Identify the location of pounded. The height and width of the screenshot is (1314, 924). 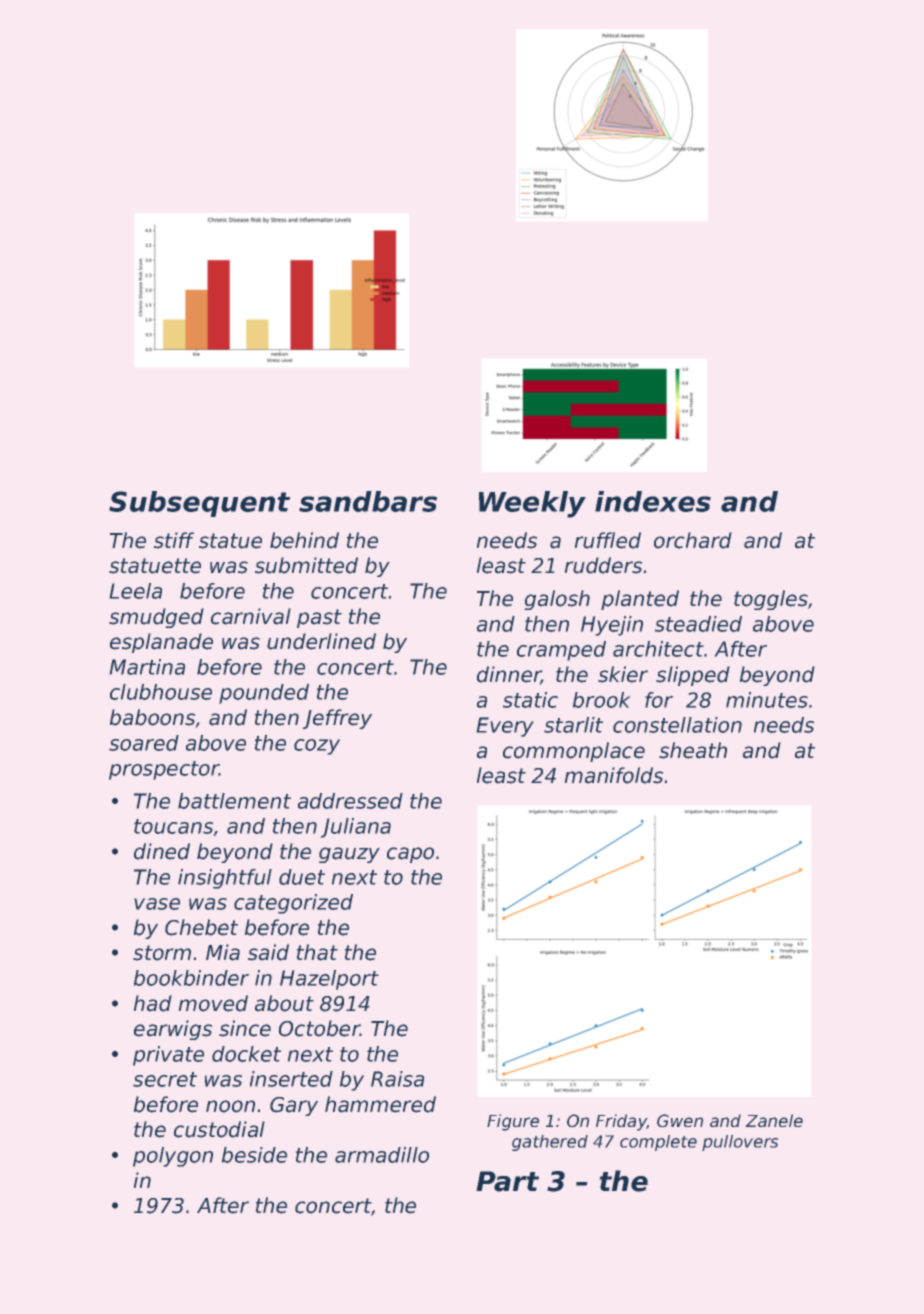
(264, 694).
